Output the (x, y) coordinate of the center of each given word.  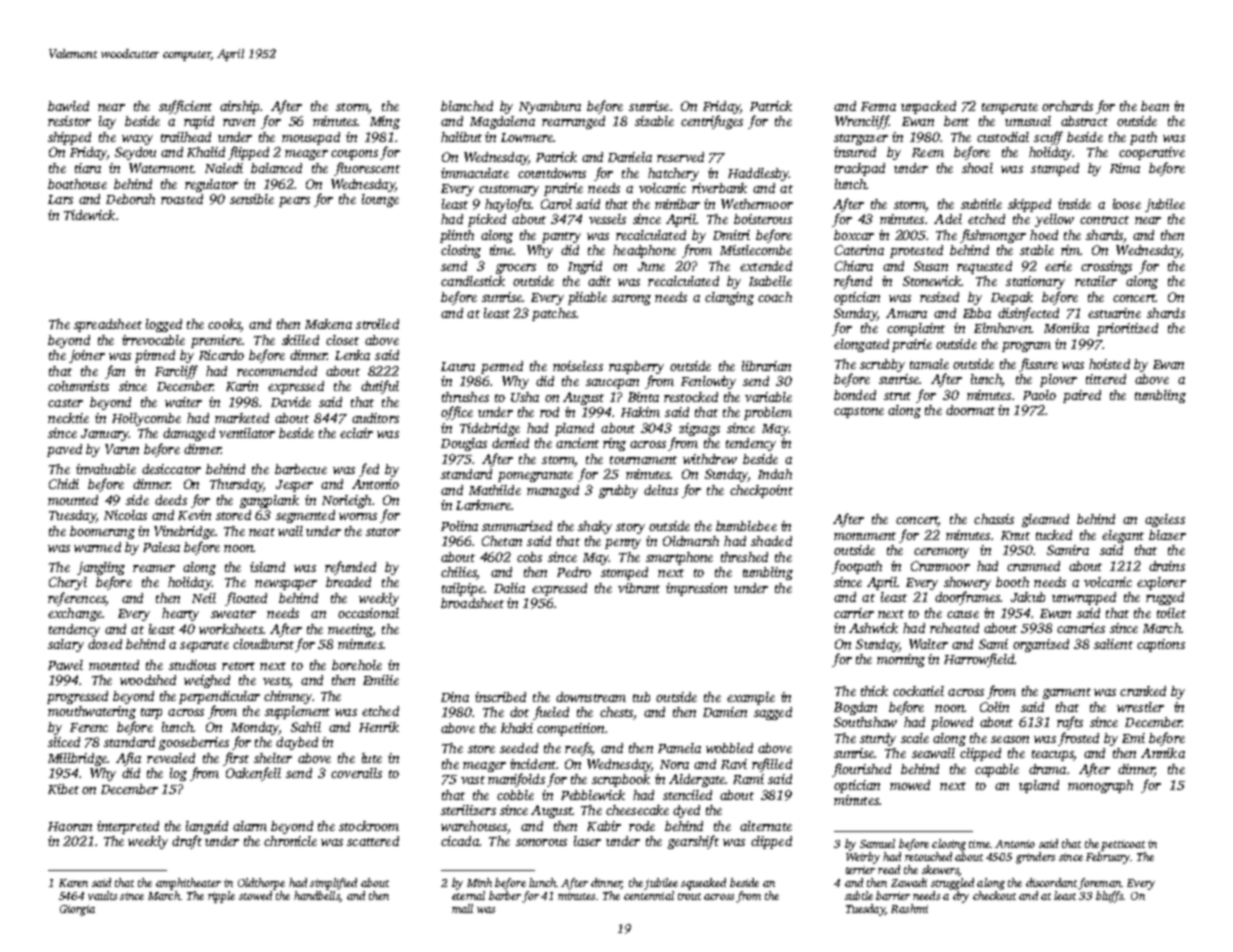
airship (239, 107)
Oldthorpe (261, 884)
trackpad (860, 169)
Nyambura (550, 107)
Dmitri (731, 235)
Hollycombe (146, 419)
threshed (744, 557)
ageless (1165, 520)
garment (1067, 693)
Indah (775, 474)
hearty (180, 614)
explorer (1161, 583)
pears (294, 202)
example (751, 698)
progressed (77, 697)
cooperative (1152, 153)
